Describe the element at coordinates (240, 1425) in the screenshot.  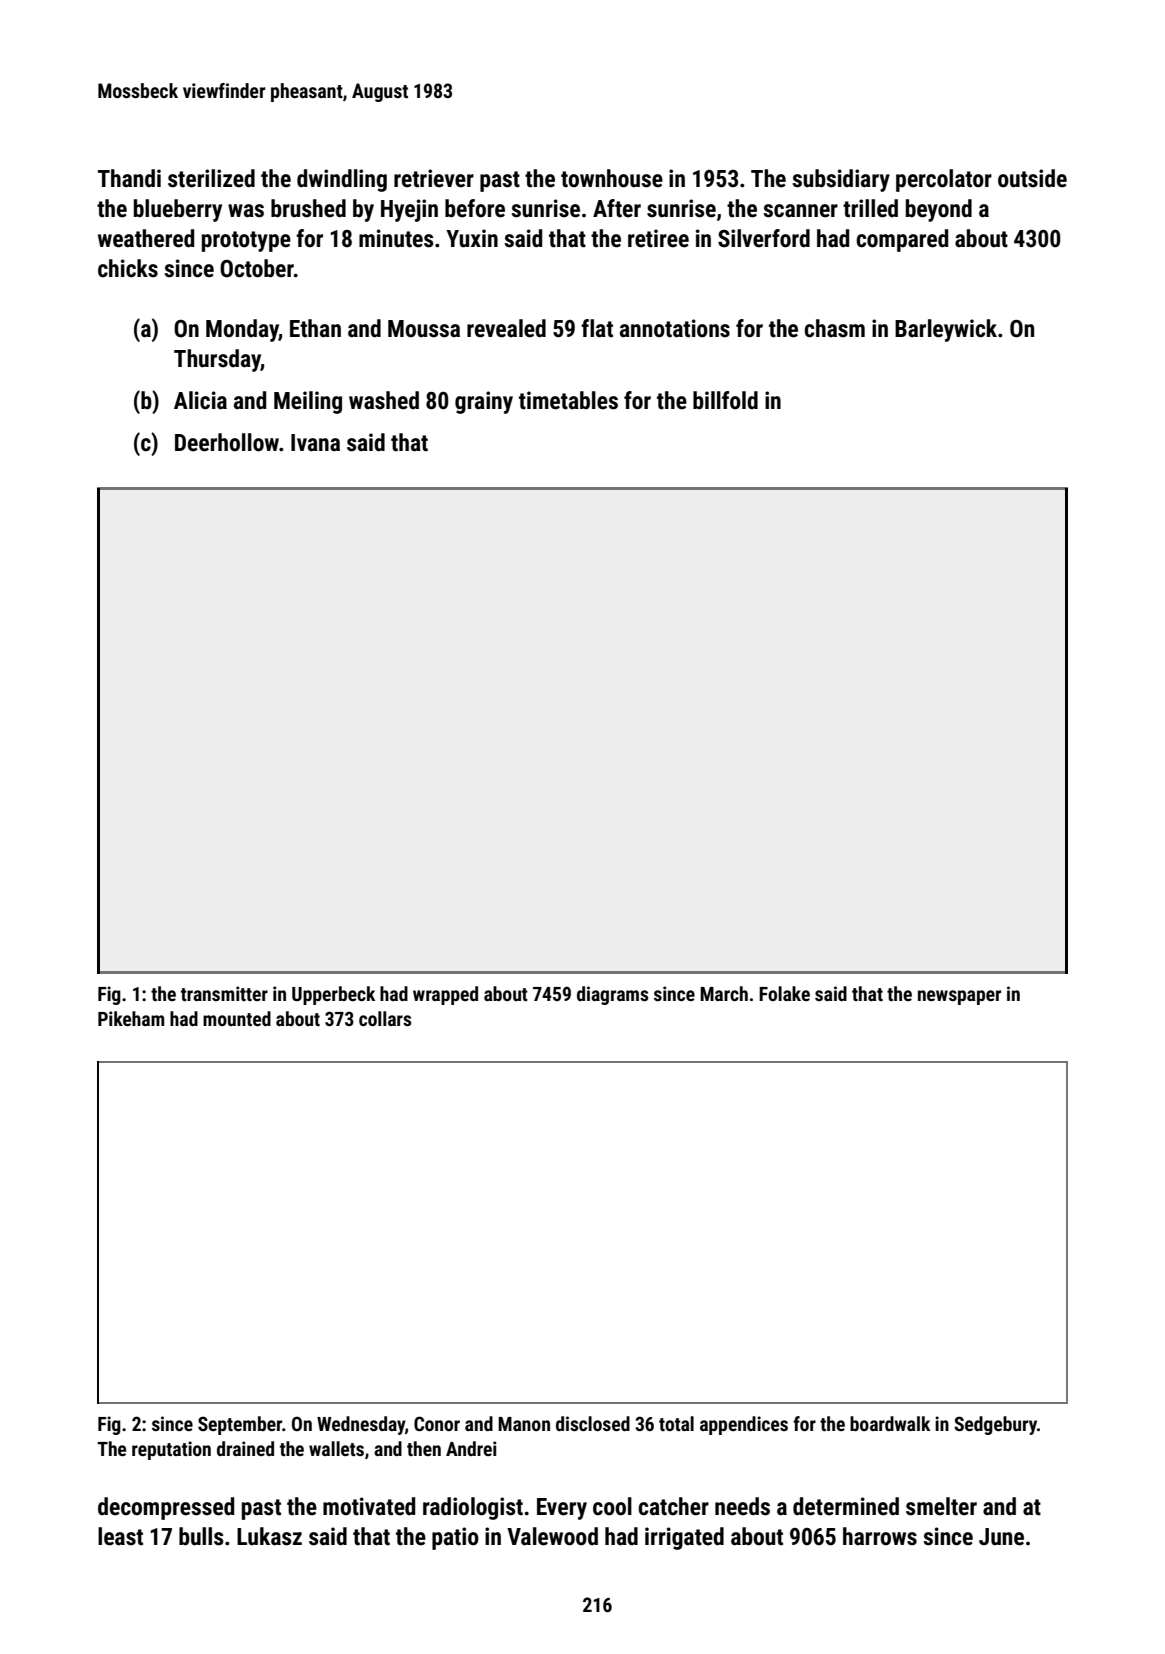
I see `September` at that location.
